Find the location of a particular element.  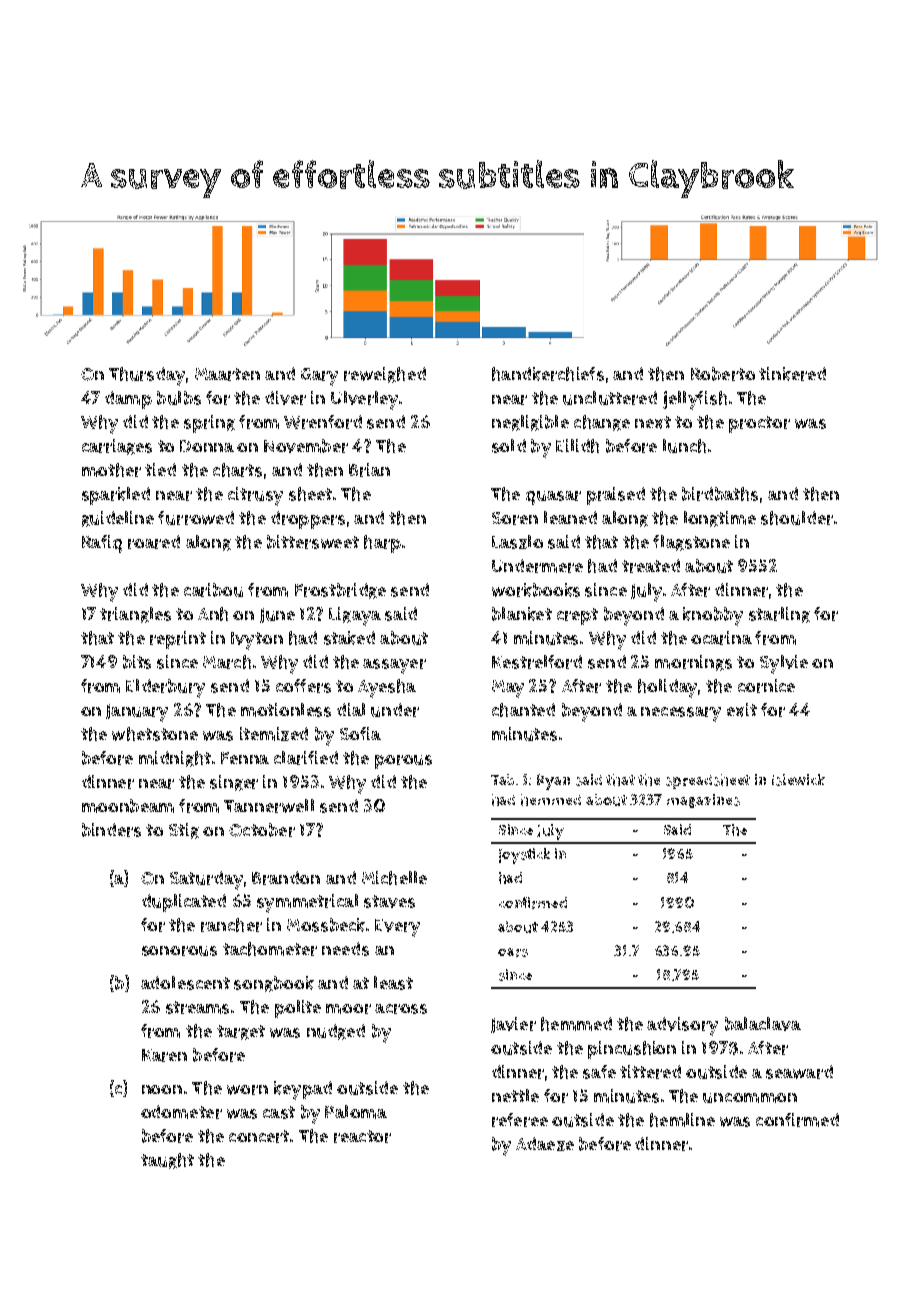

Michelle is located at coordinates (394, 878).
